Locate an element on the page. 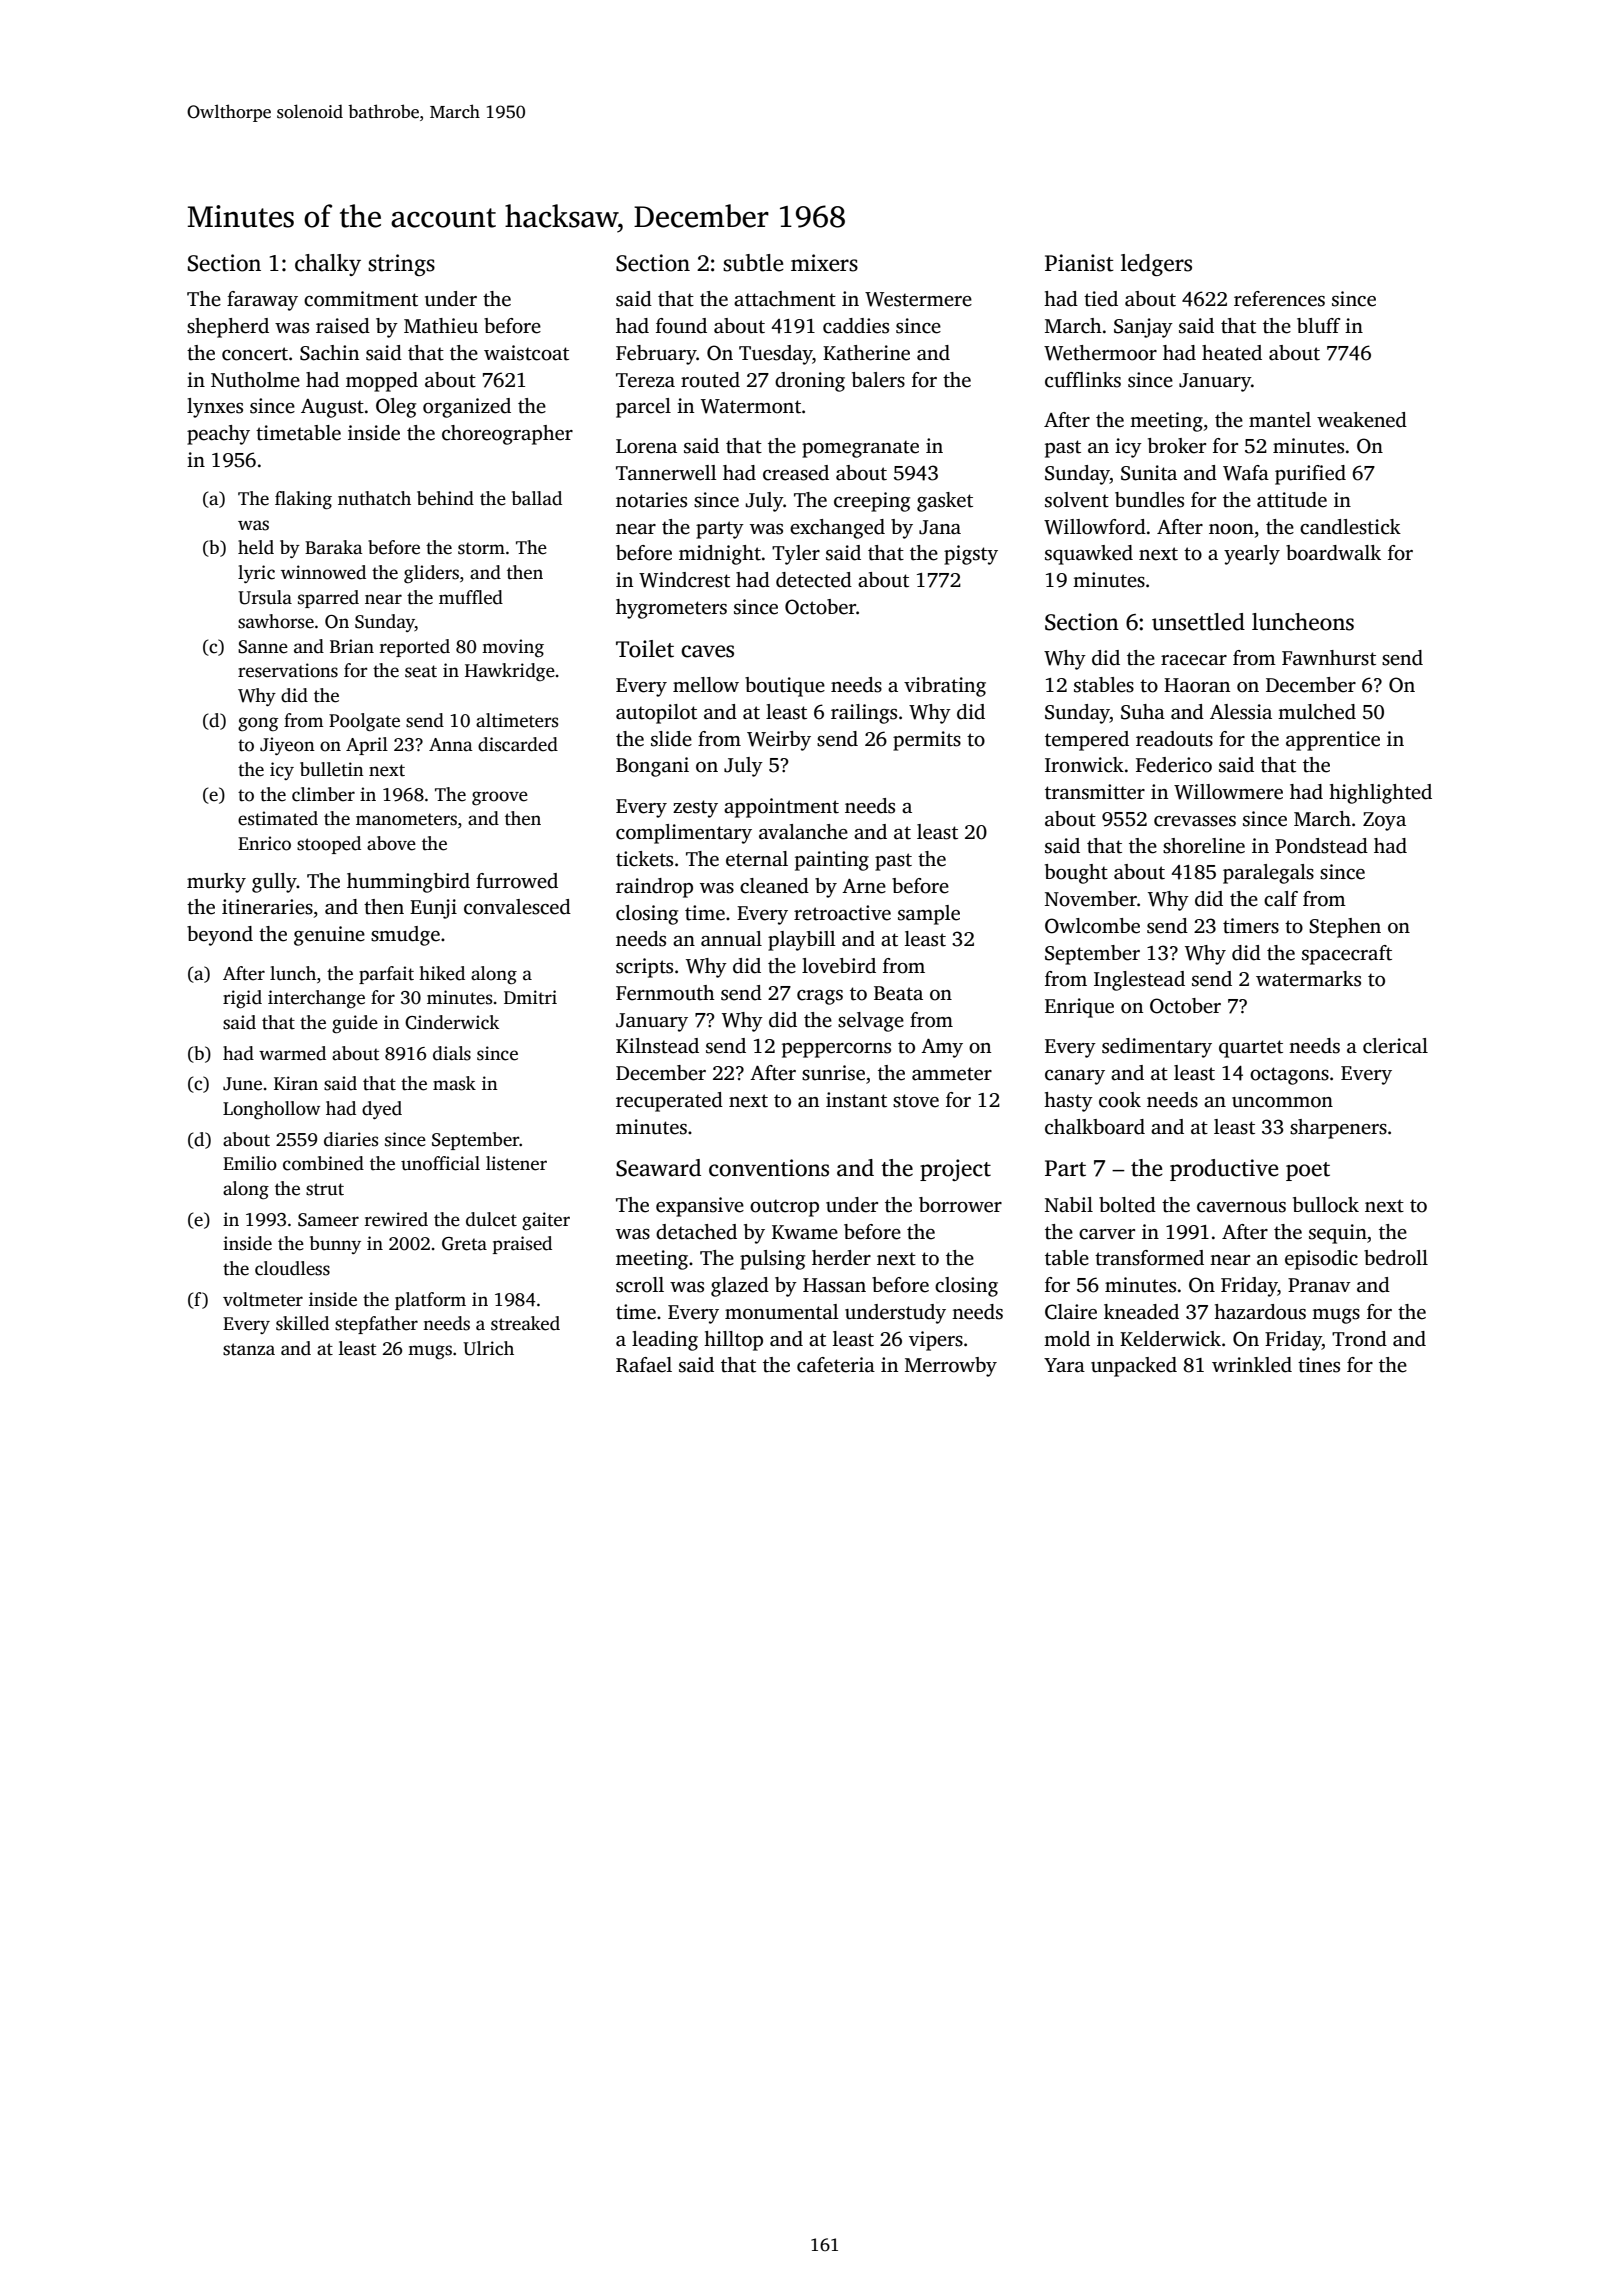  boutique is located at coordinates (785, 687).
